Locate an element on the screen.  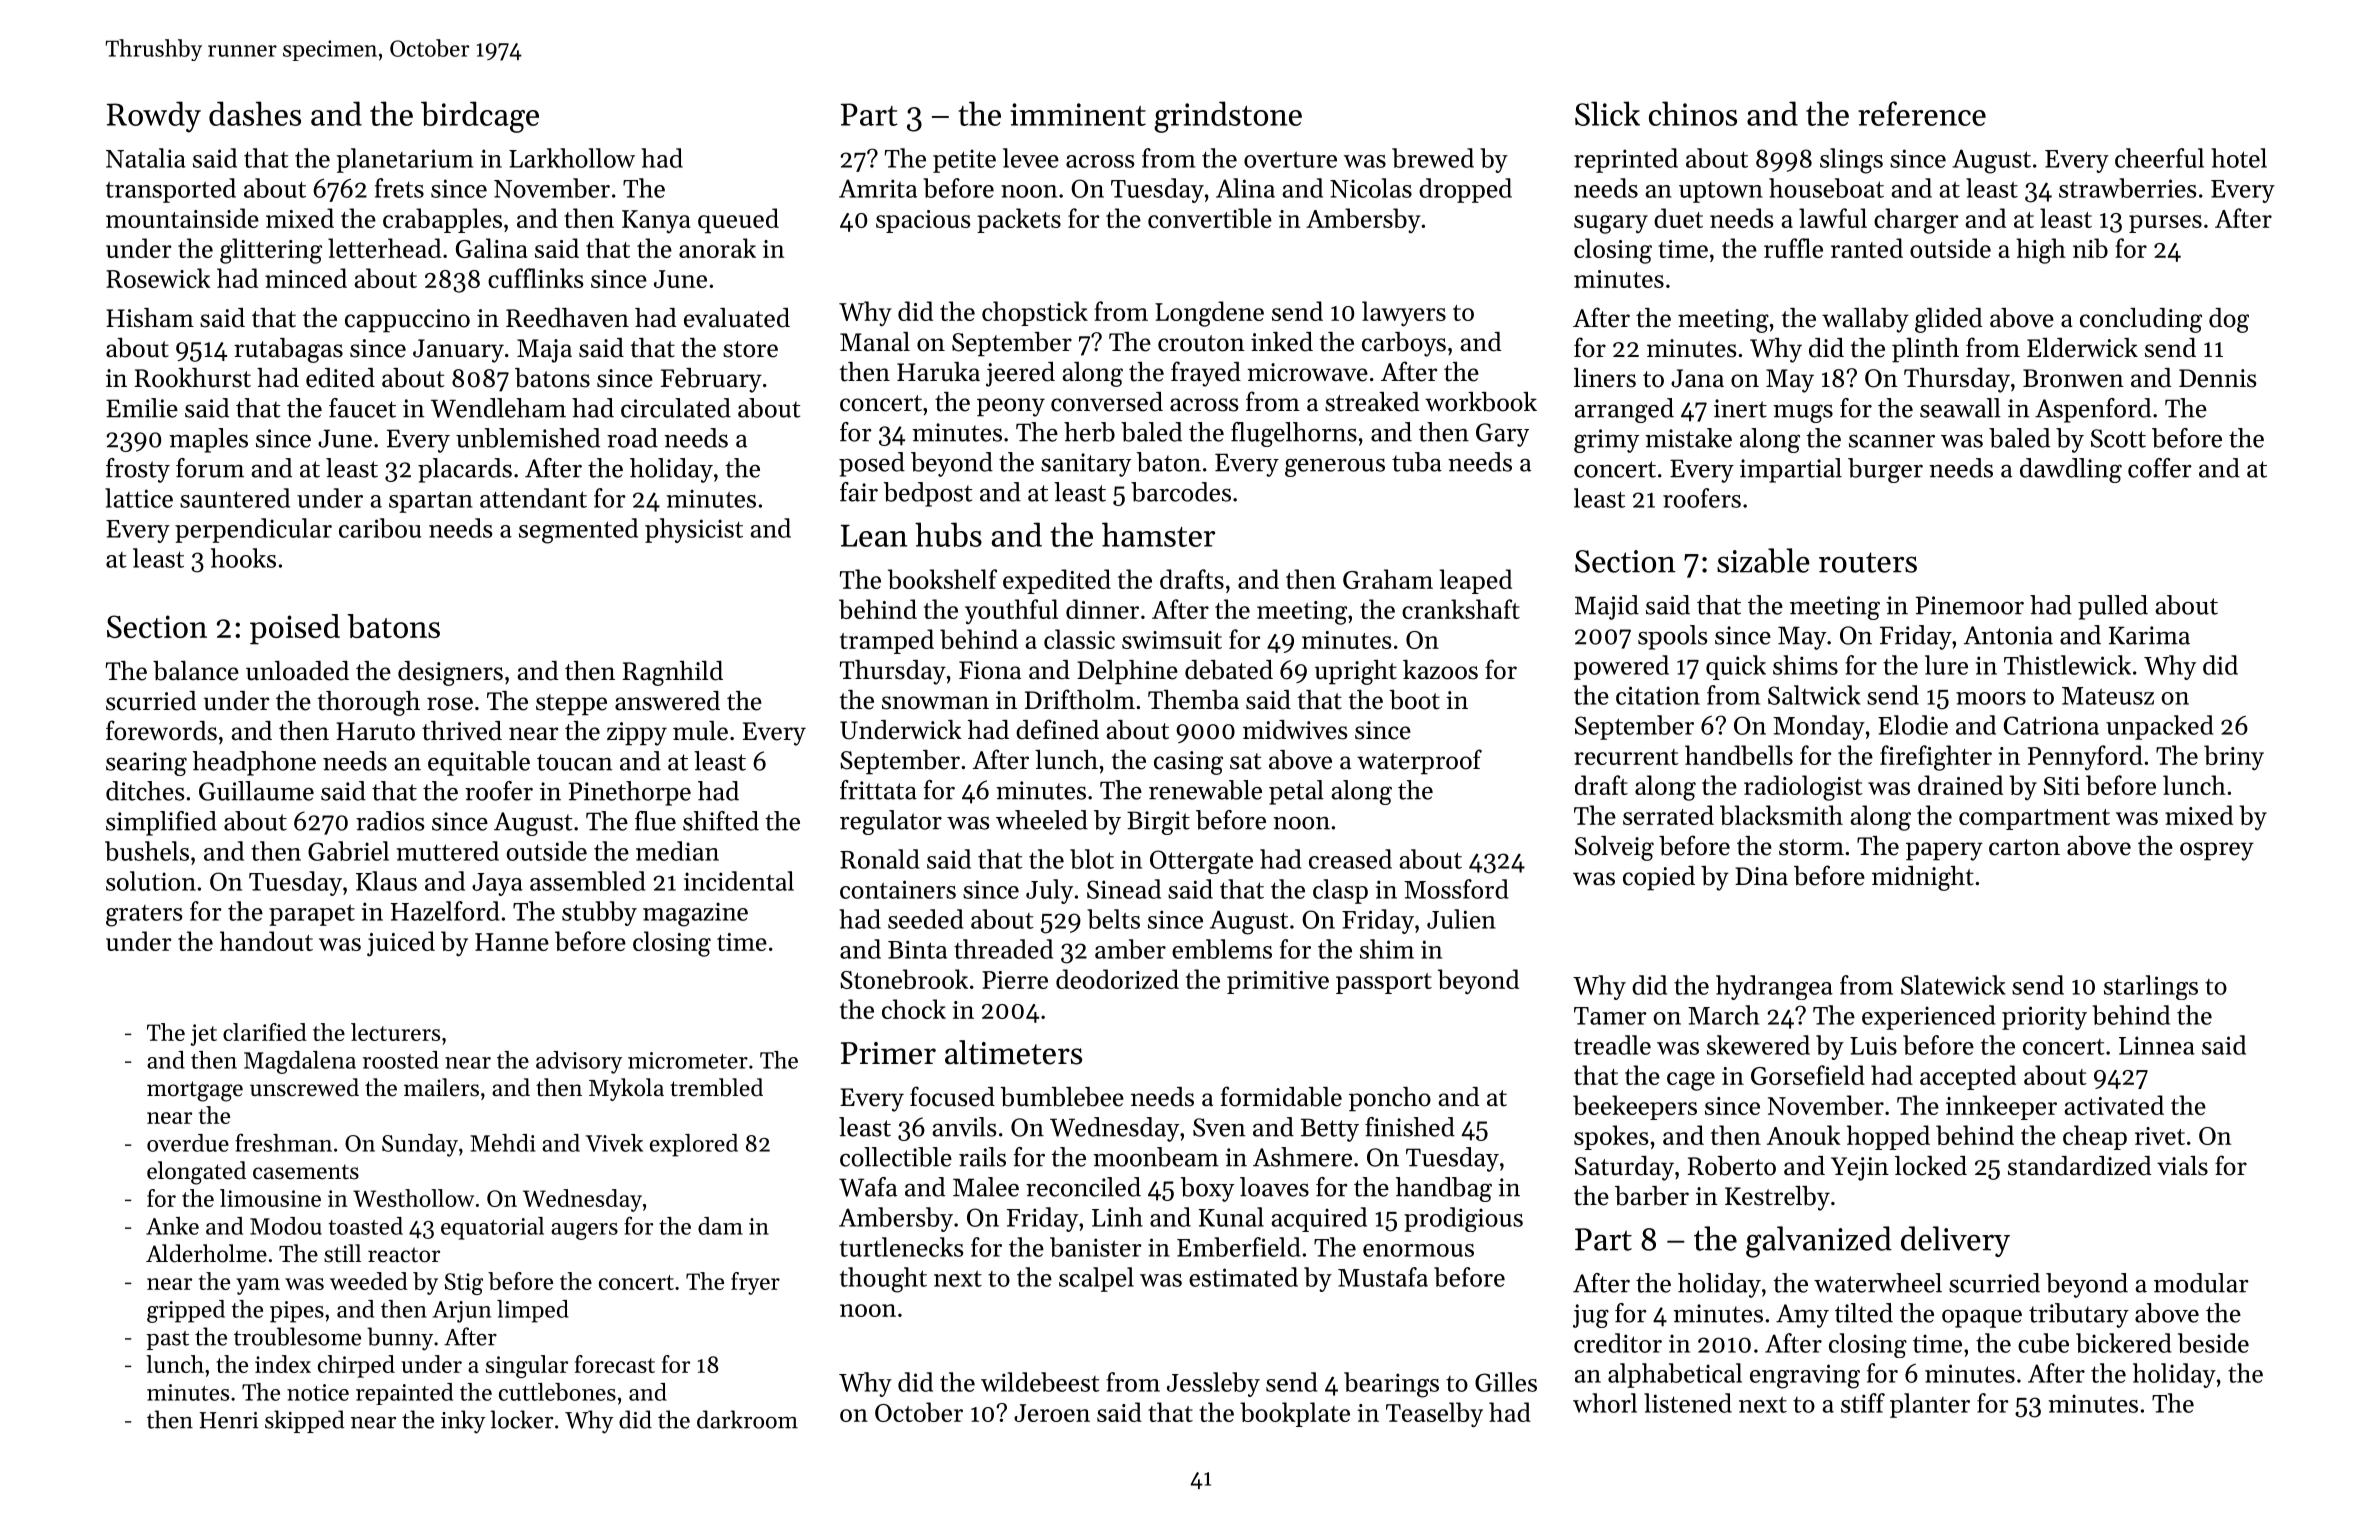
concluding is located at coordinates (2141, 320).
